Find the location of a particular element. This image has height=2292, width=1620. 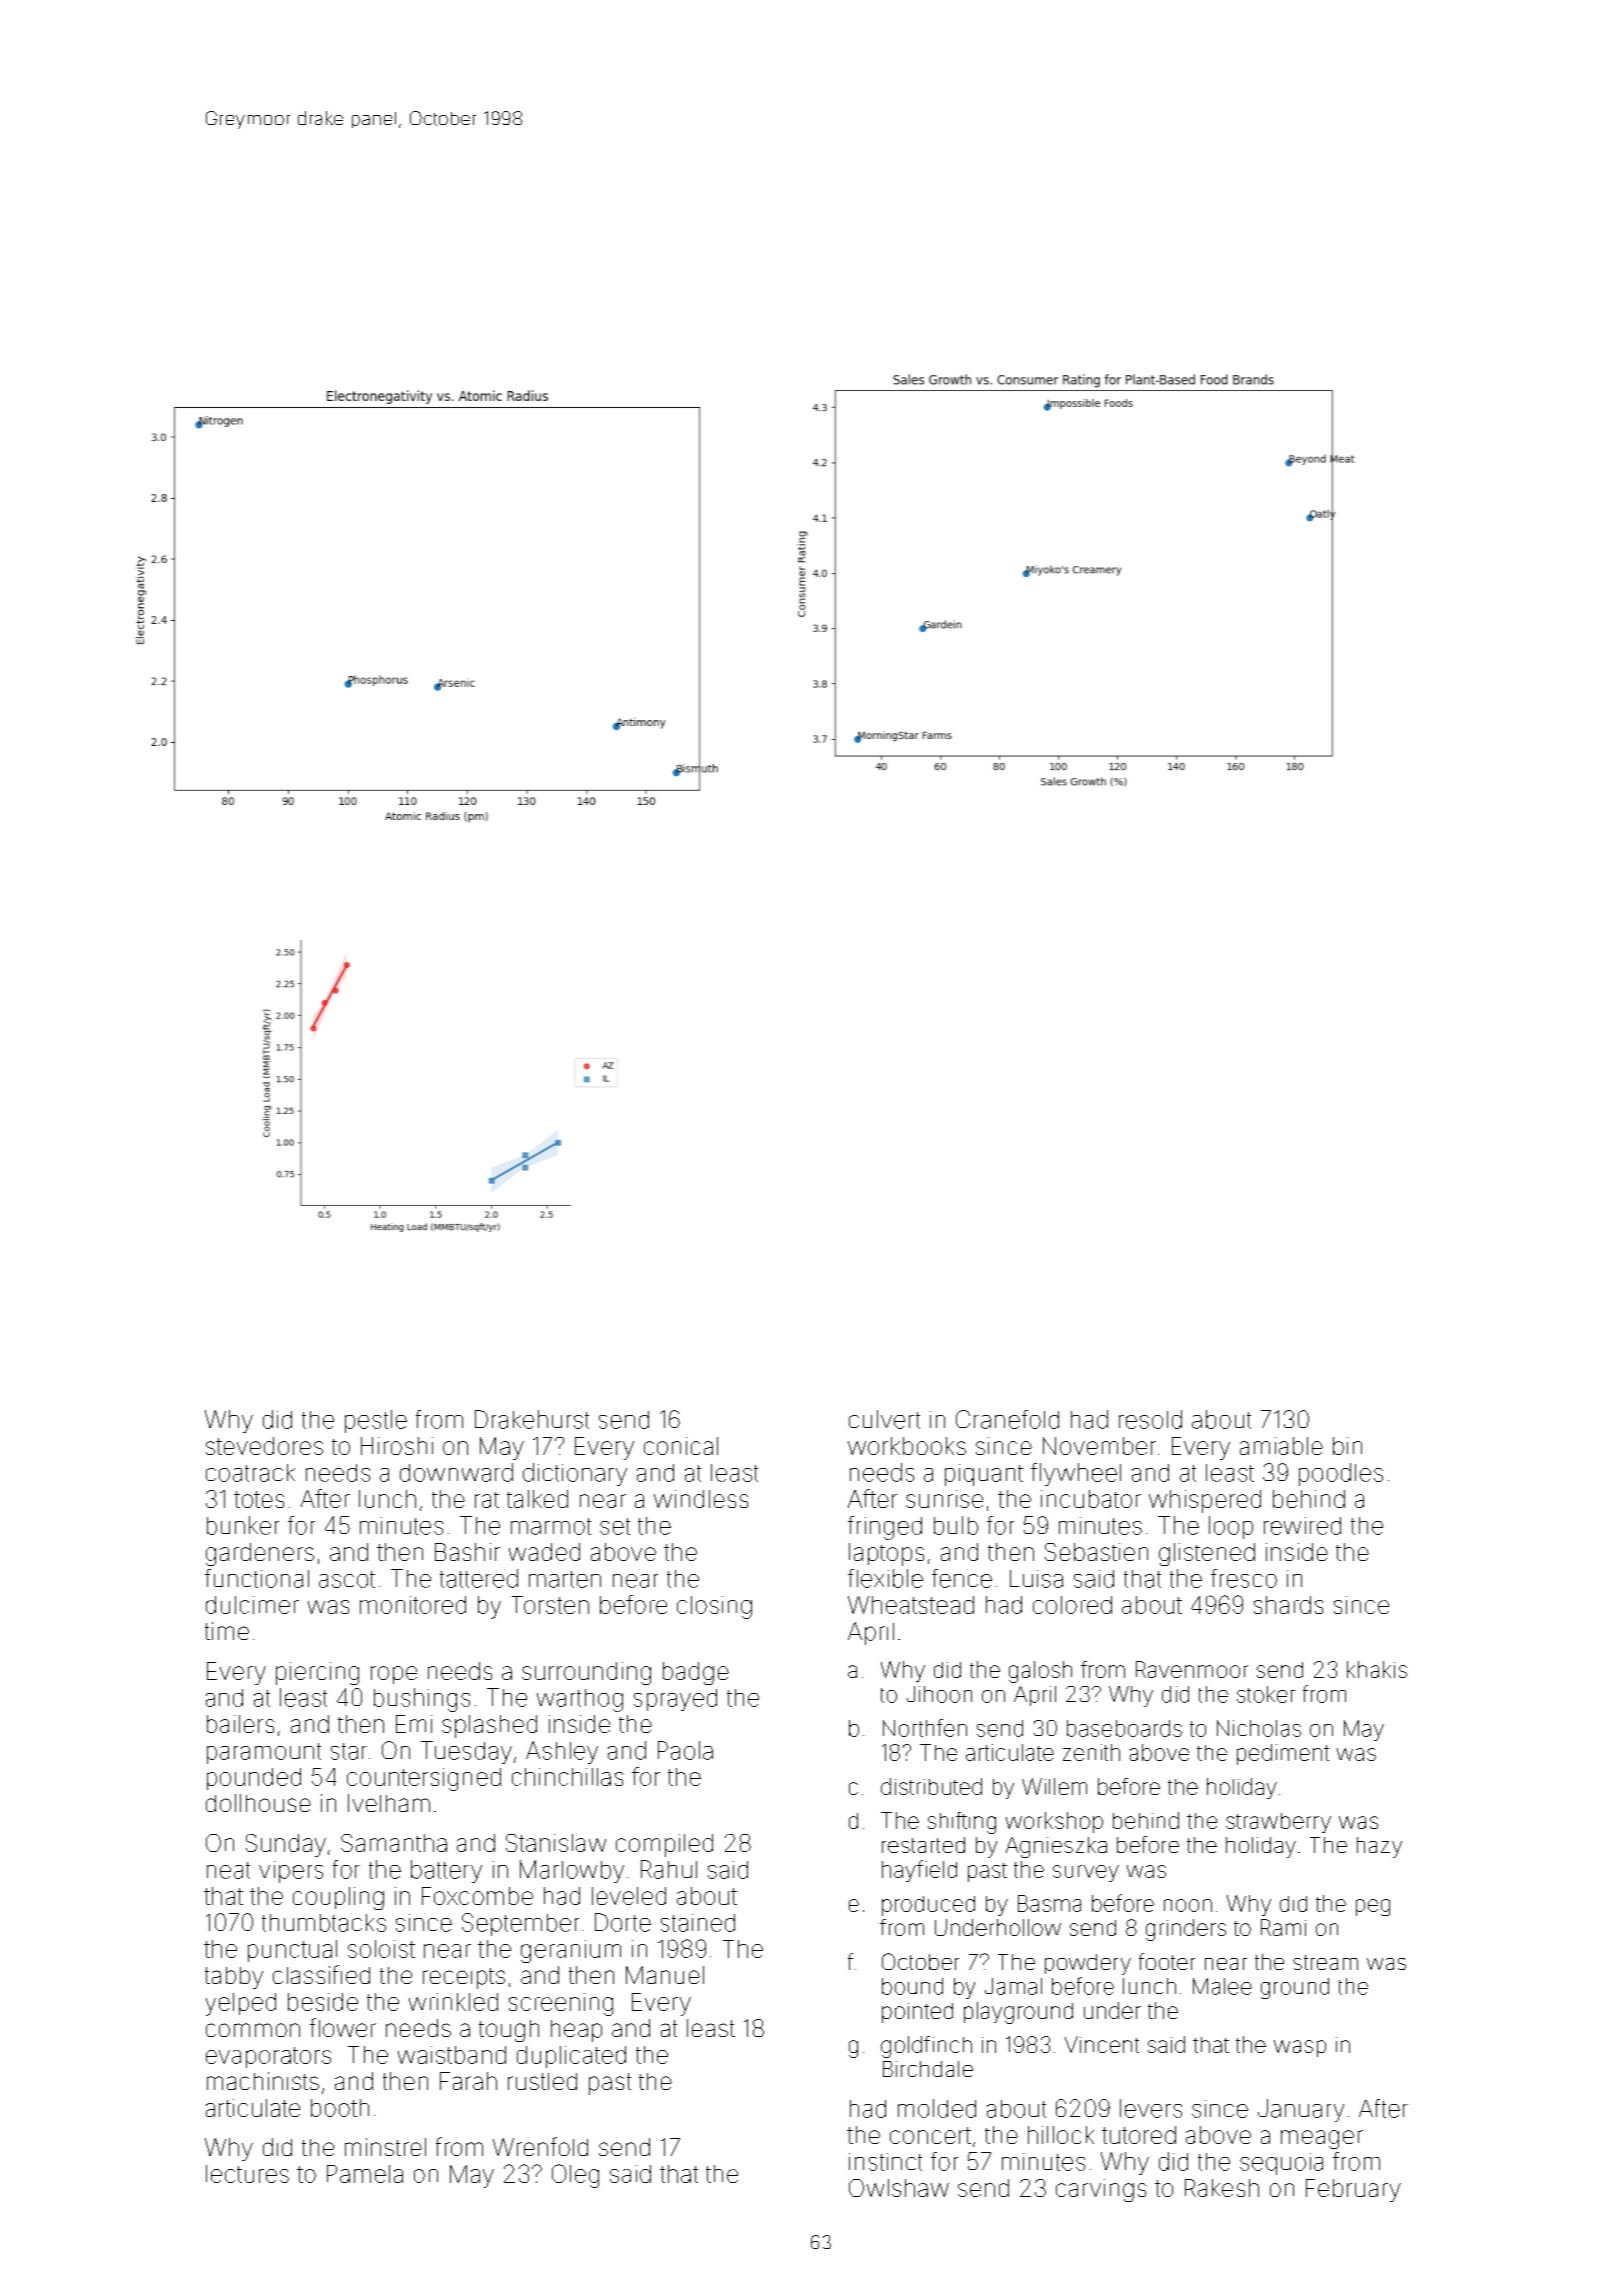

Owlshaw is located at coordinates (899, 2188).
